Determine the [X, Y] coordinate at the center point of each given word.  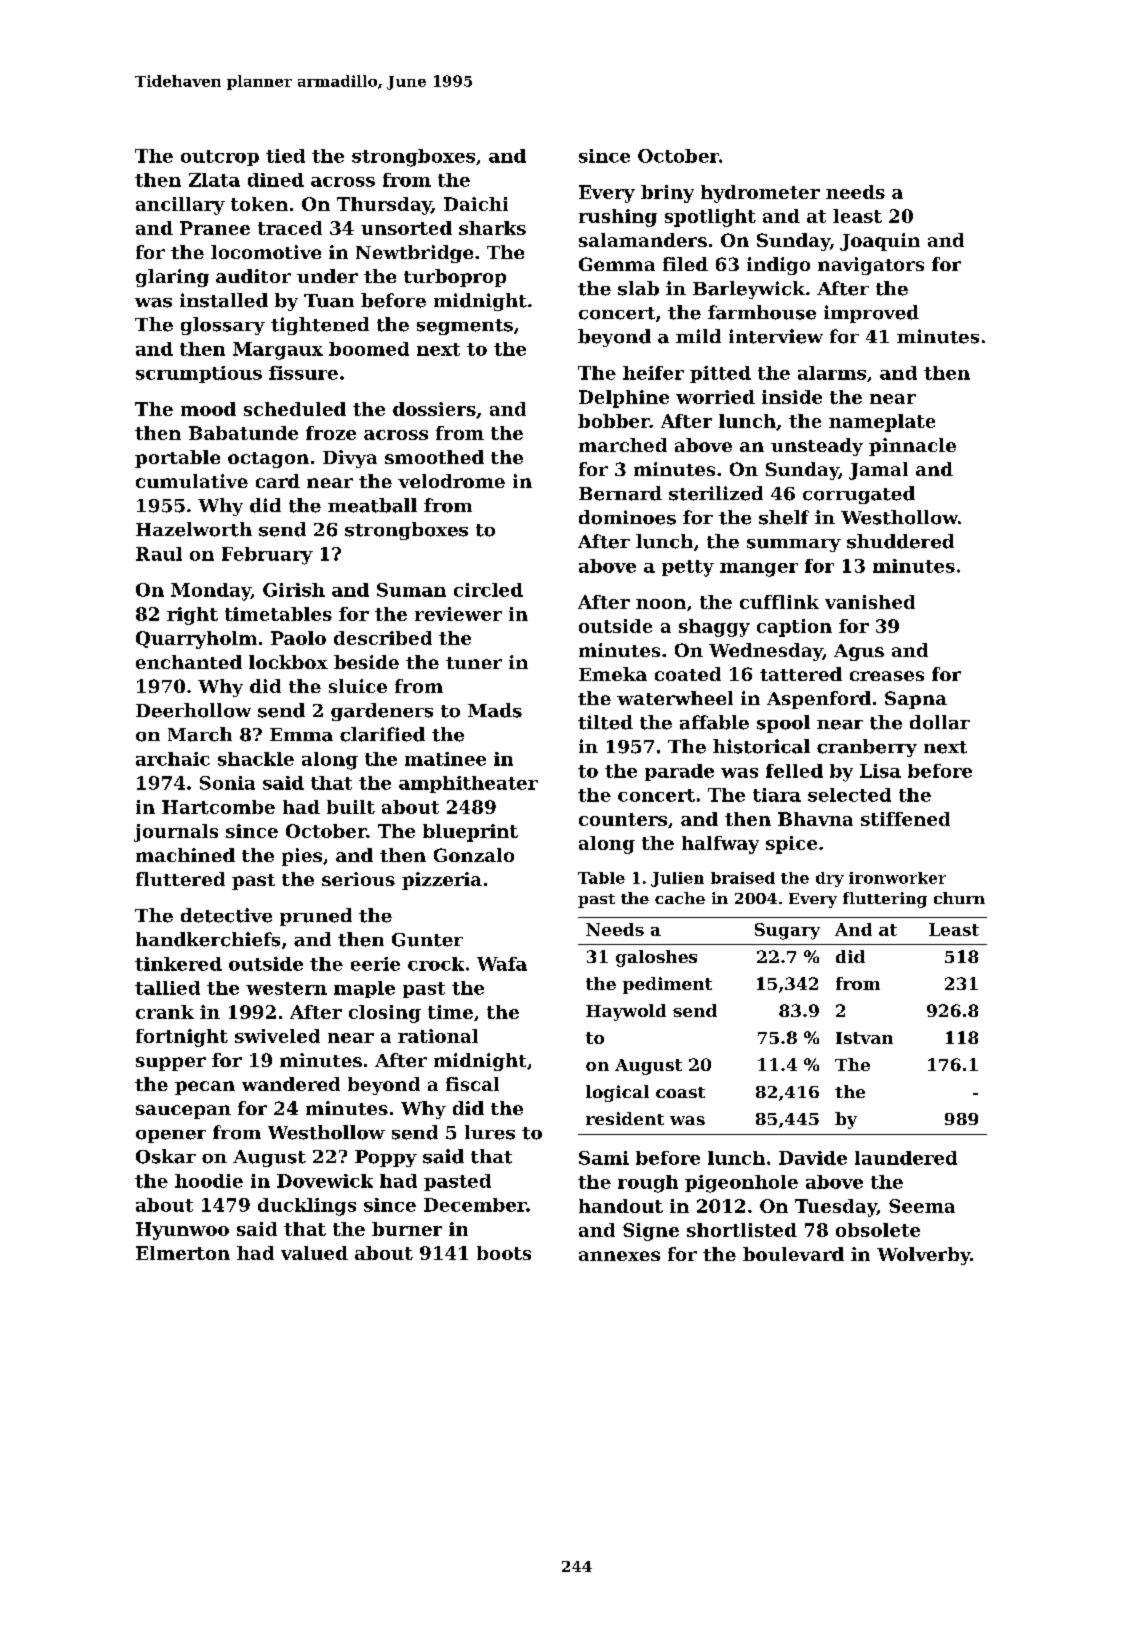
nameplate [882, 423]
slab [638, 288]
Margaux [278, 351]
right [192, 616]
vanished [870, 602]
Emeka [613, 674]
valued [314, 1253]
